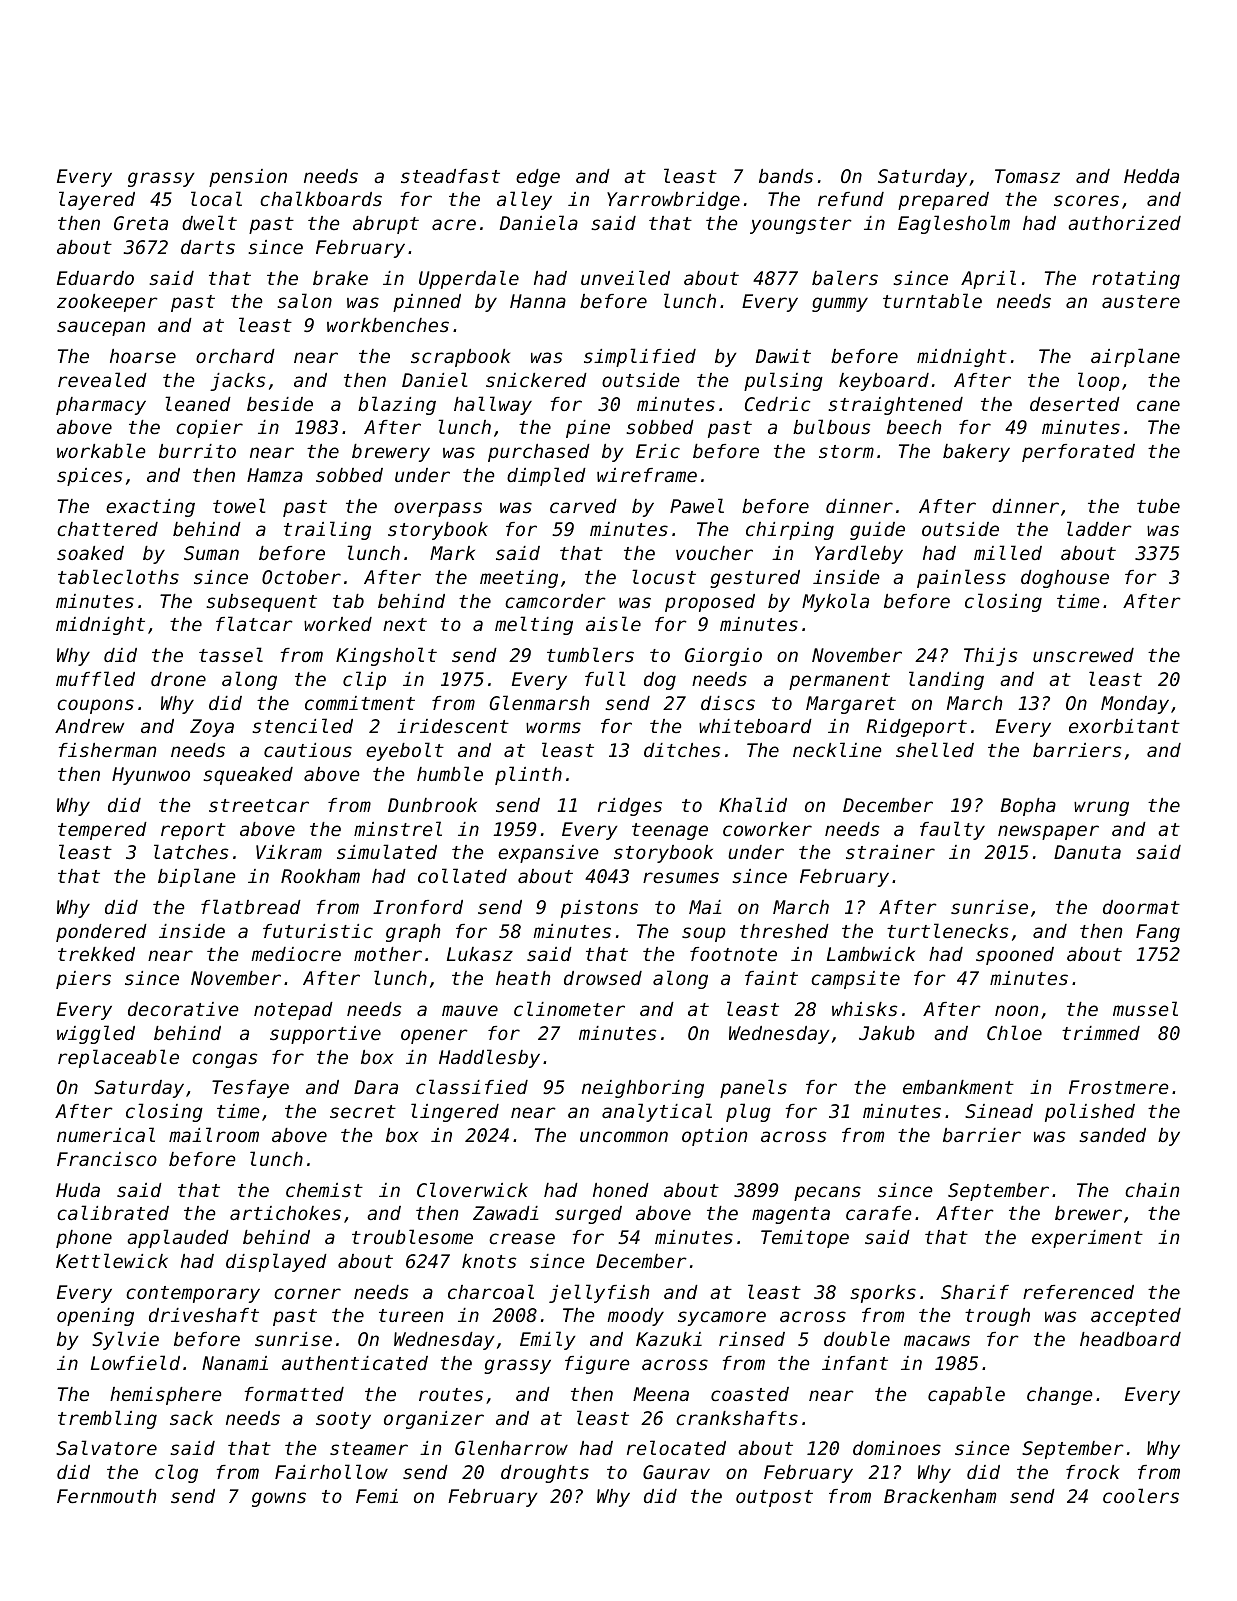  What do you see at coordinates (248, 178) in the image?
I see `pension` at bounding box center [248, 178].
